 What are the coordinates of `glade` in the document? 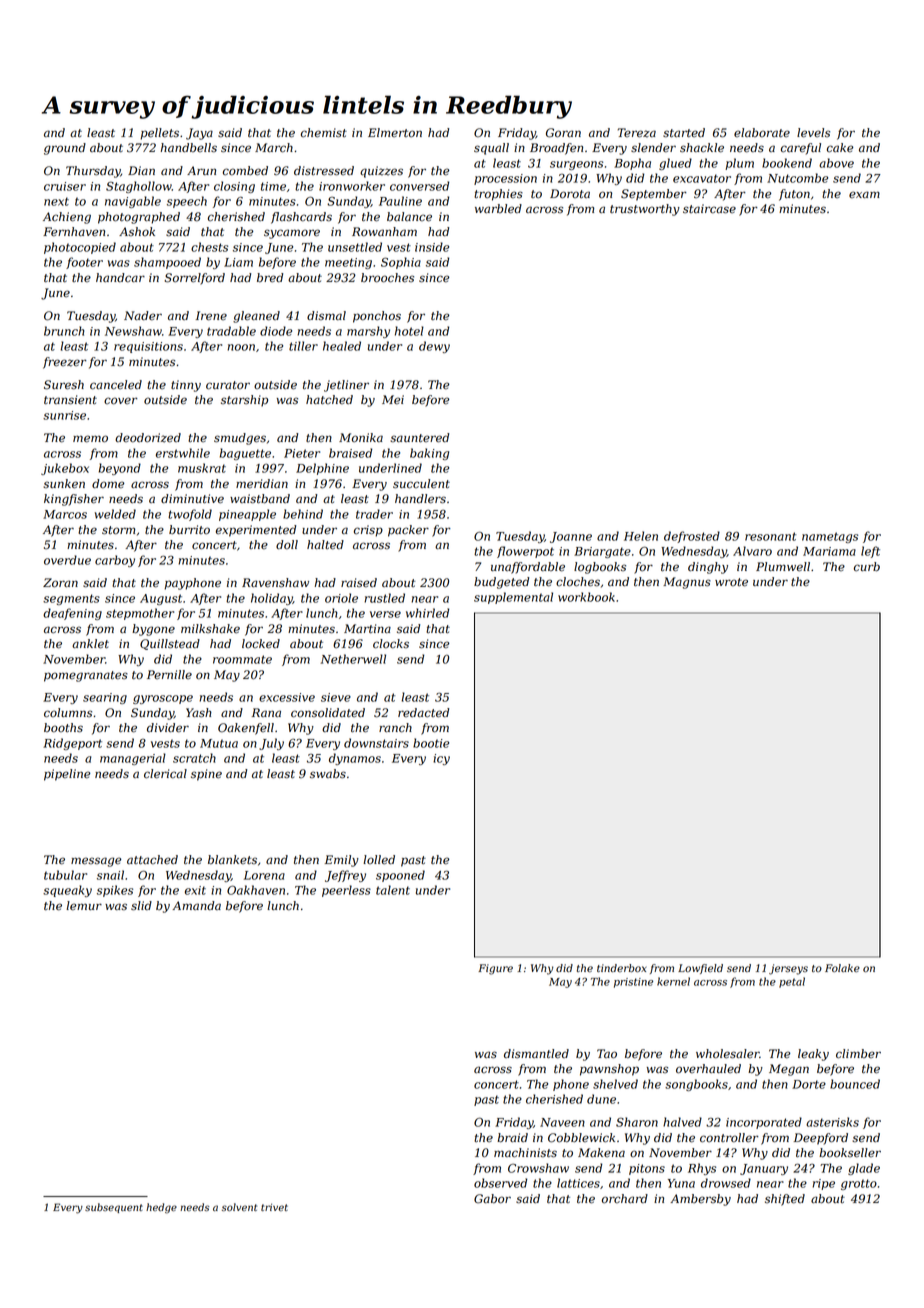 It's located at (864, 1169).
